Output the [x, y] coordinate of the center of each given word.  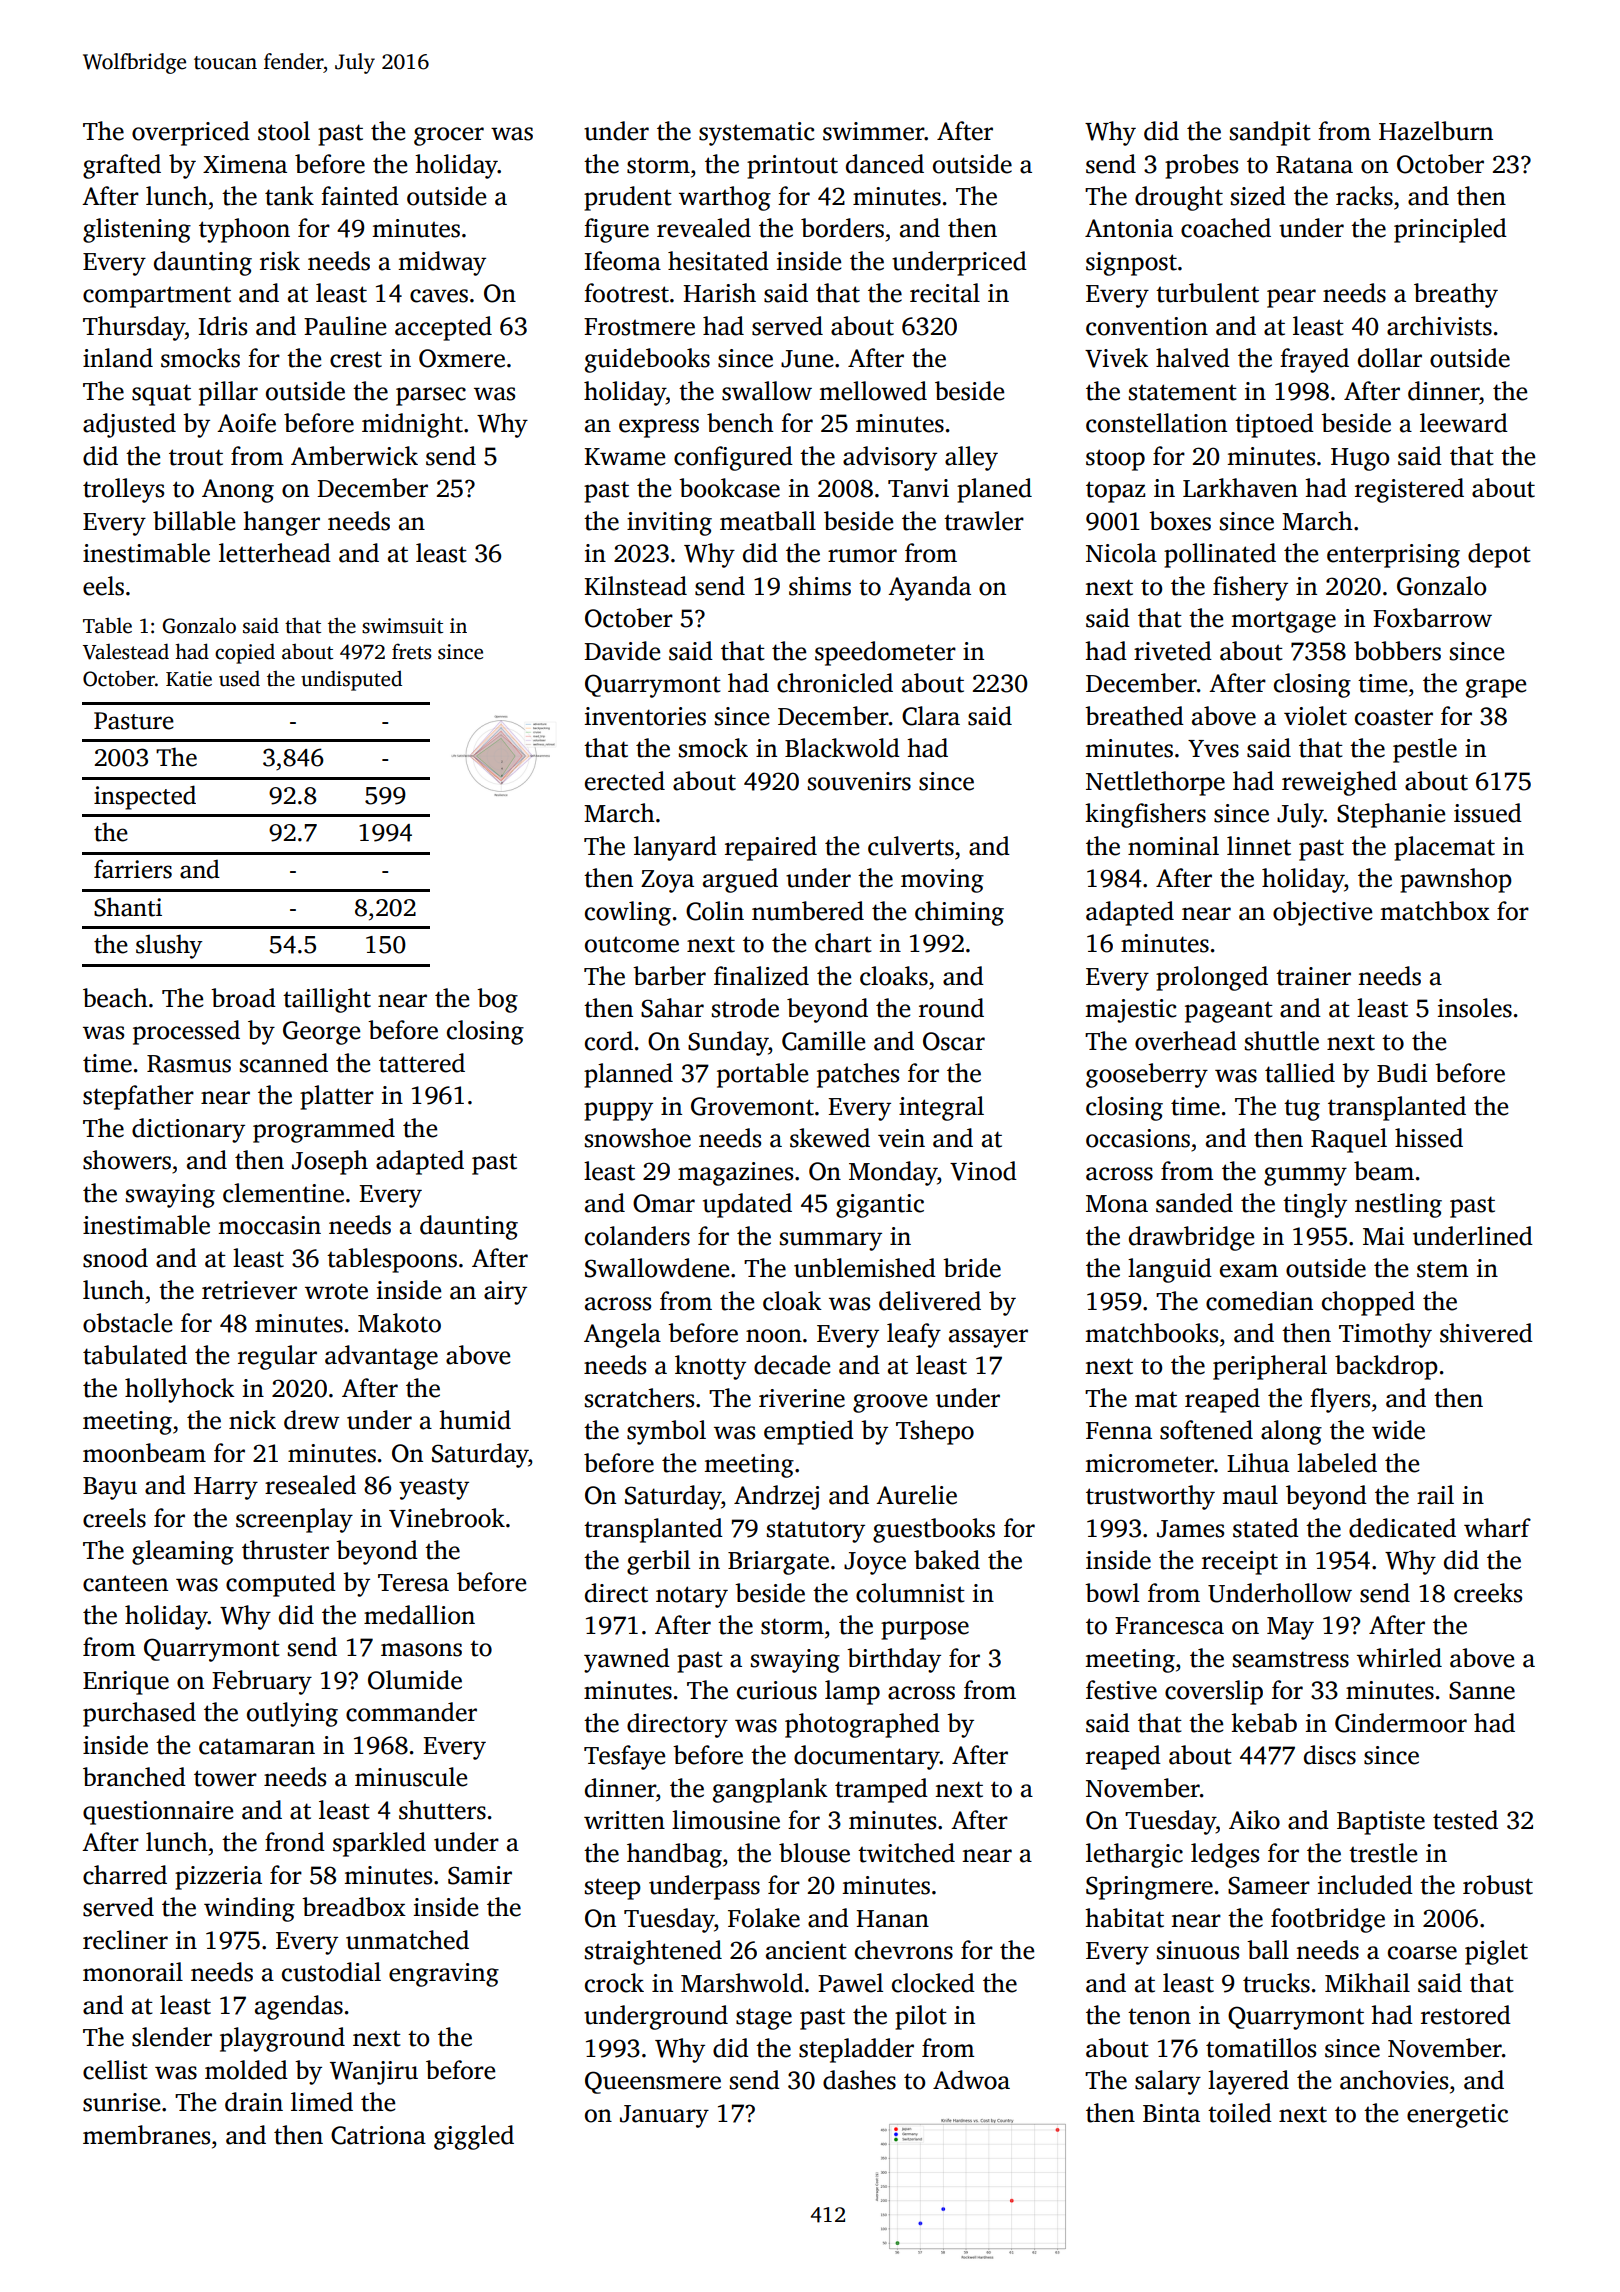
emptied [809, 1432]
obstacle [127, 1323]
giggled [474, 2137]
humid [475, 1420]
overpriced [191, 133]
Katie [189, 679]
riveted [1173, 651]
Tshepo [935, 1432]
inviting [669, 524]
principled [1450, 230]
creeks [1488, 1593]
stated [1266, 1528]
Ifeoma [622, 261]
